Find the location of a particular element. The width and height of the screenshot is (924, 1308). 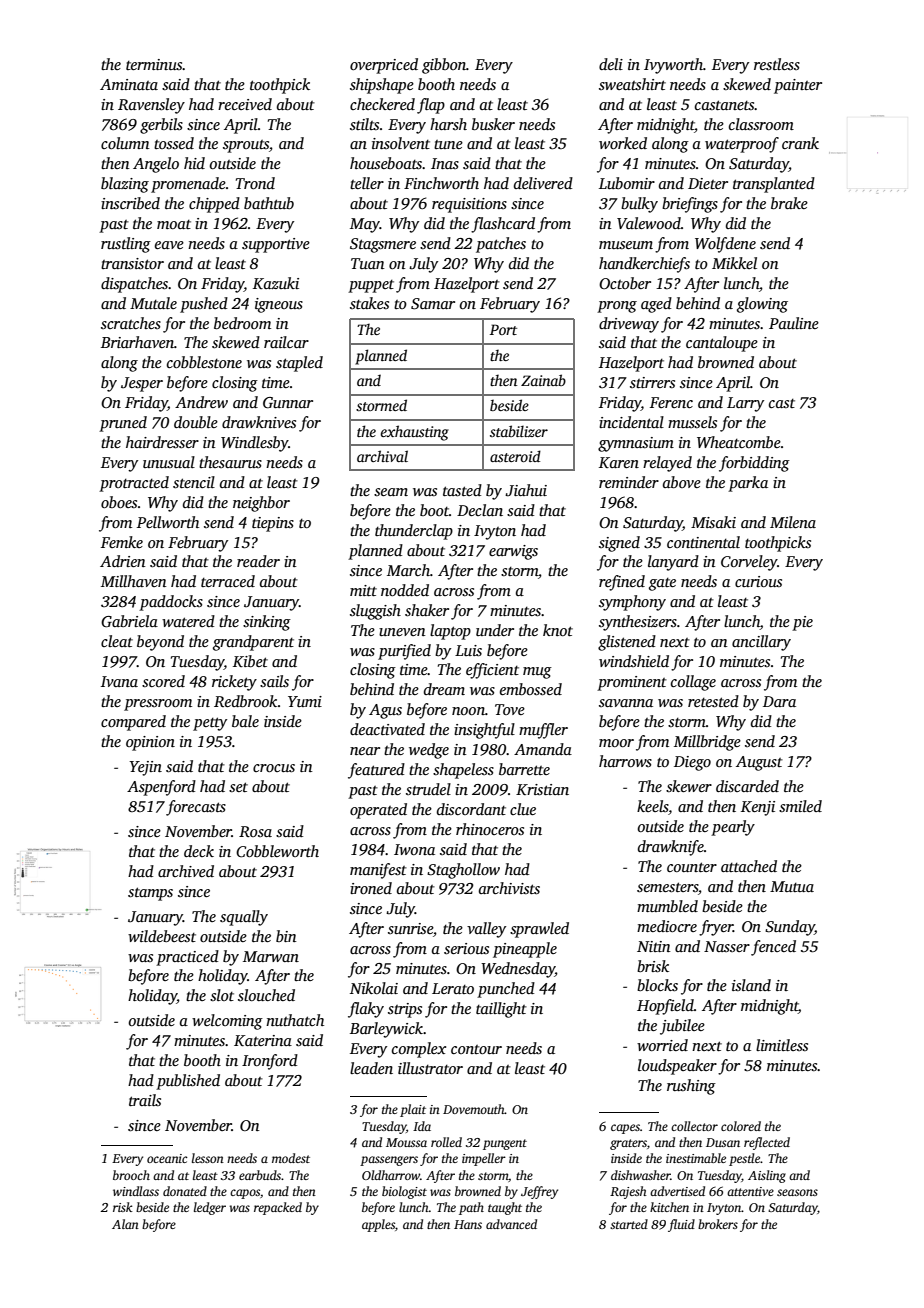

bedroom is located at coordinates (242, 323).
